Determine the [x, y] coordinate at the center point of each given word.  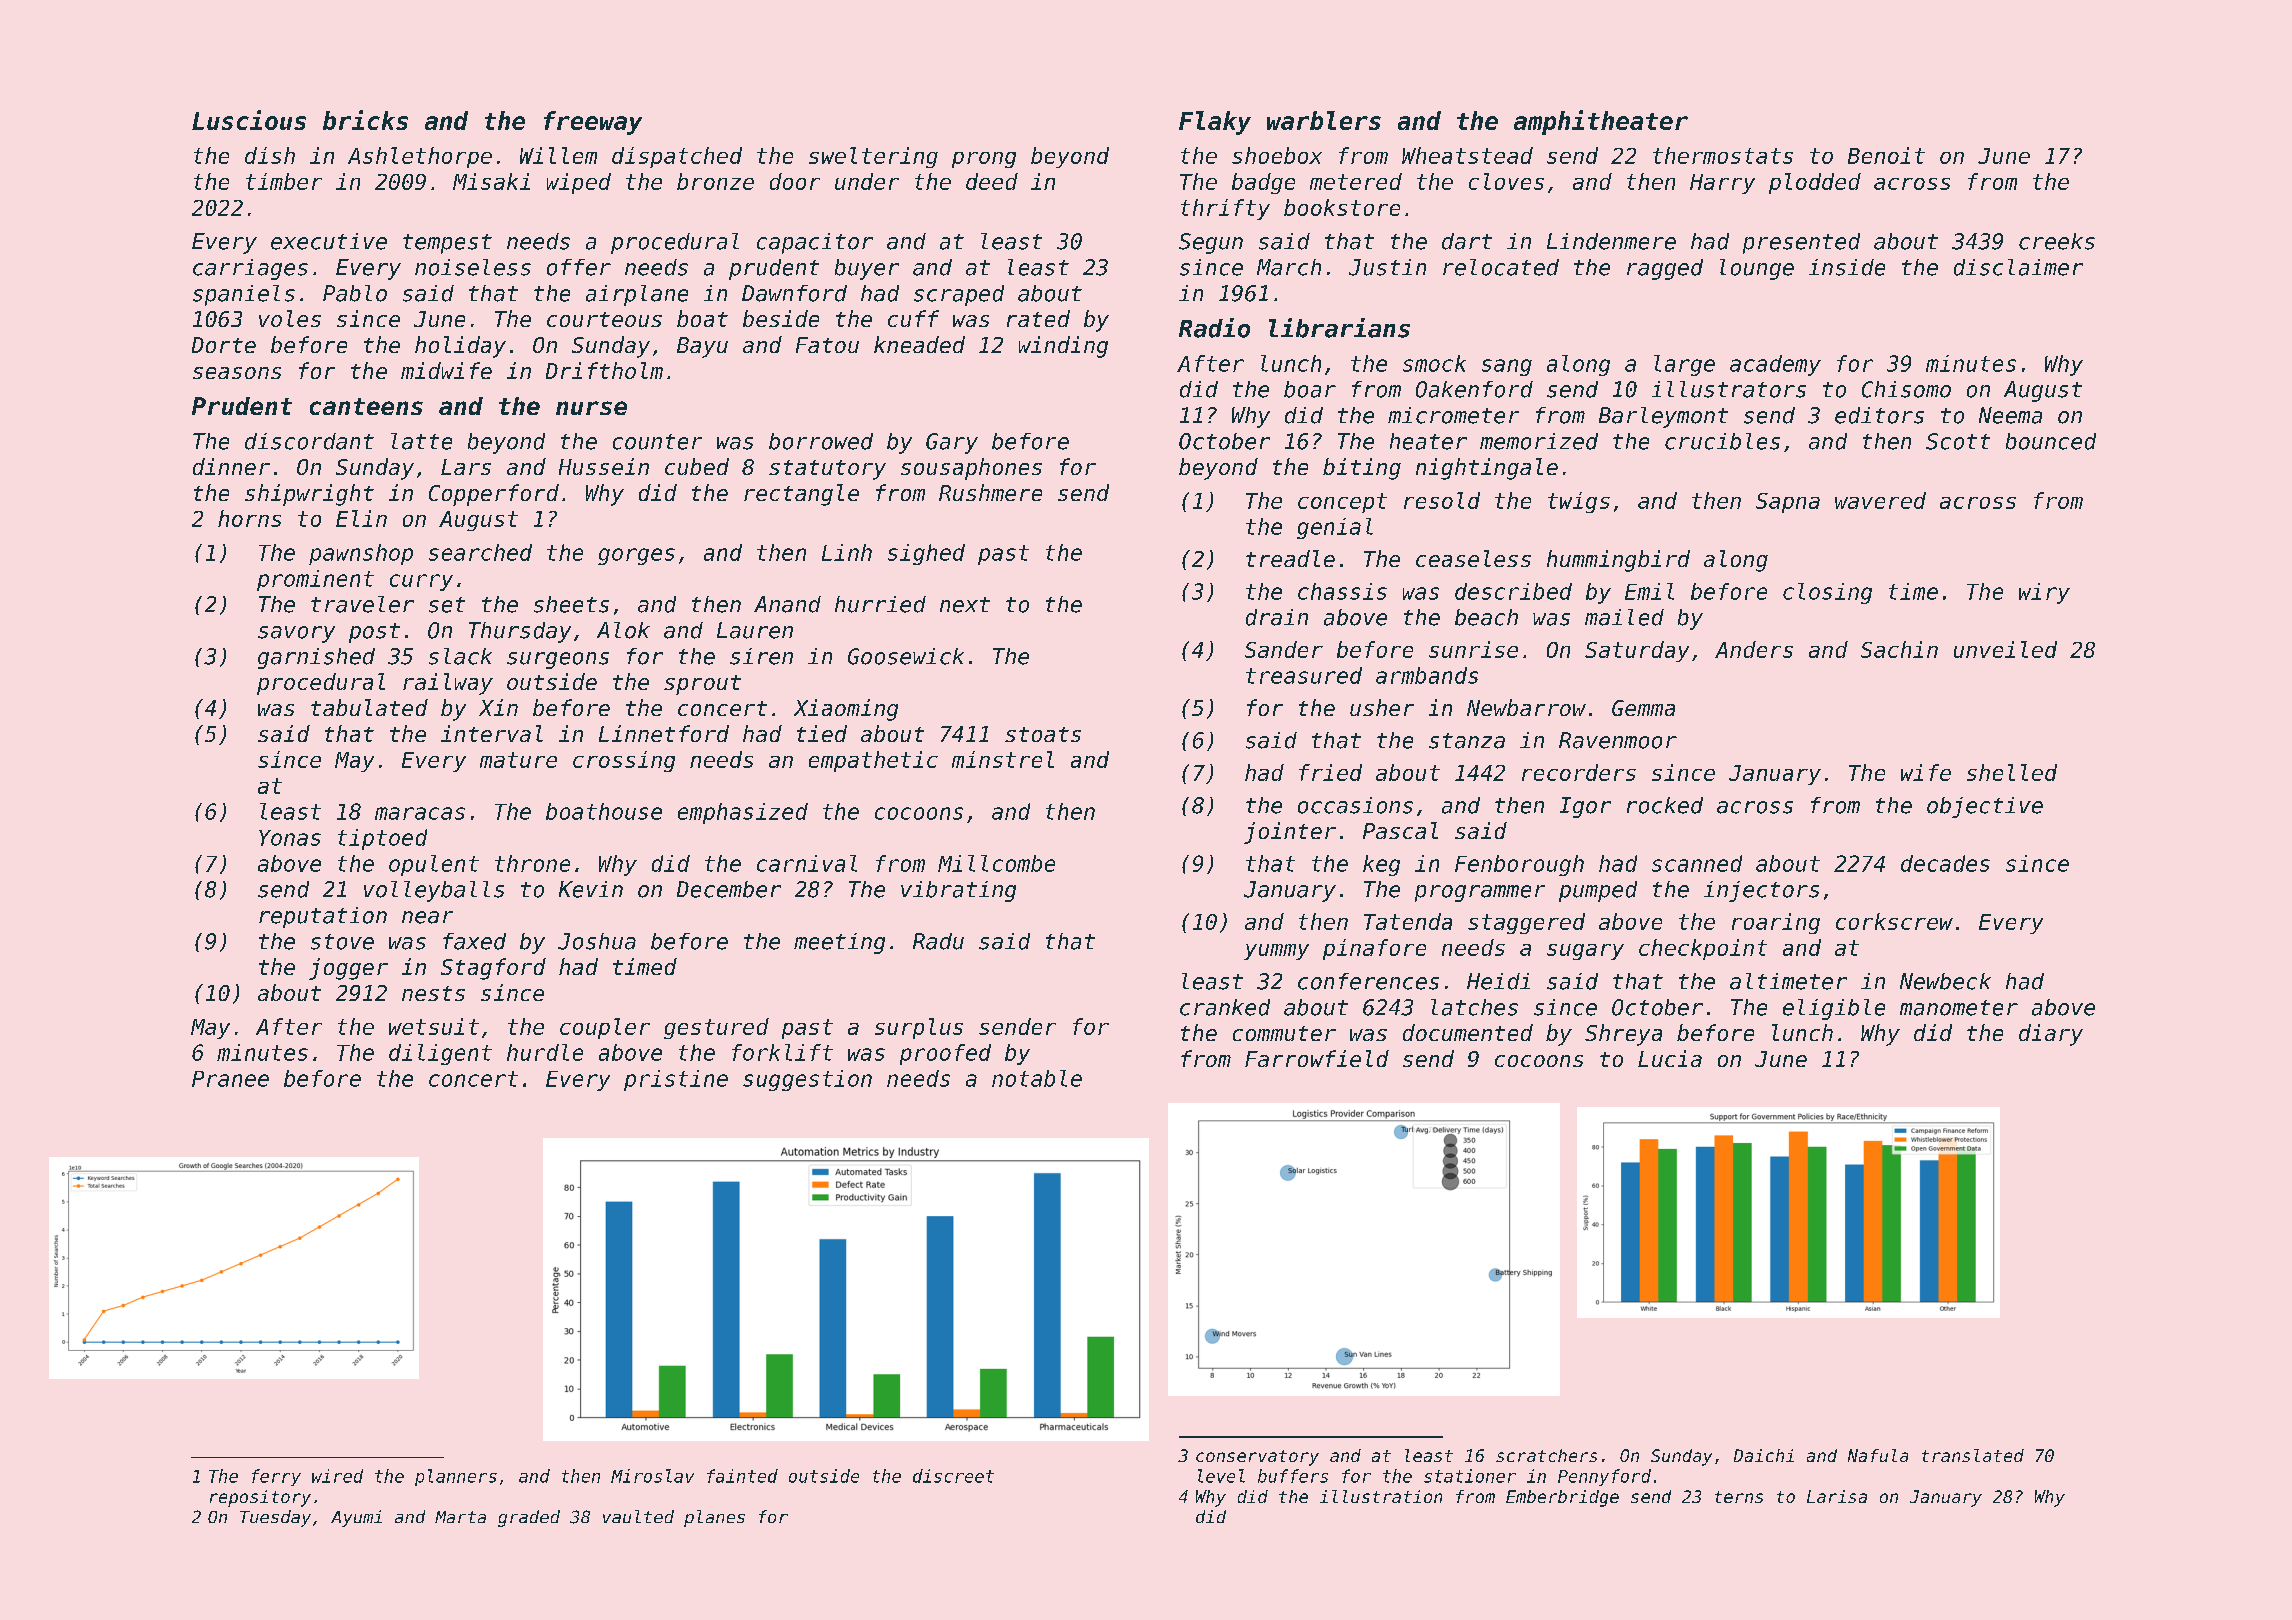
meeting [839, 943]
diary [2051, 1035]
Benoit [1886, 155]
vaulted [638, 1516]
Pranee [230, 1079]
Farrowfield [1317, 1058]
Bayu [702, 347]
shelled [2012, 772]
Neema [2010, 415]
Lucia [1670, 1058]
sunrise [1473, 649]
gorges [636, 556]
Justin [1387, 267]
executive [329, 241]
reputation [323, 917]
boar [1310, 389]
